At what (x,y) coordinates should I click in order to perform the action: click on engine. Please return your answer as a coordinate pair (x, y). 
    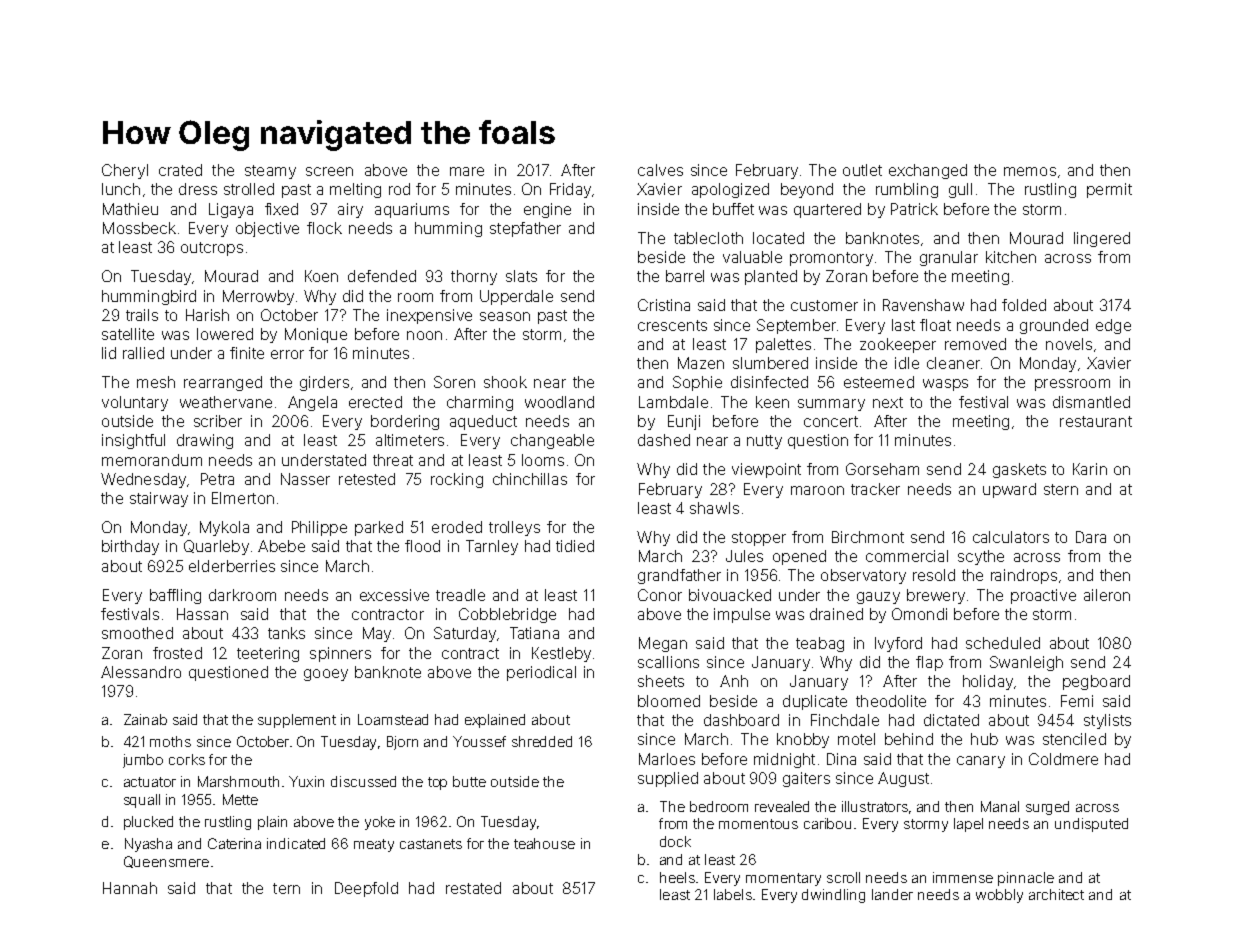
    Looking at the image, I should click on (547, 210).
